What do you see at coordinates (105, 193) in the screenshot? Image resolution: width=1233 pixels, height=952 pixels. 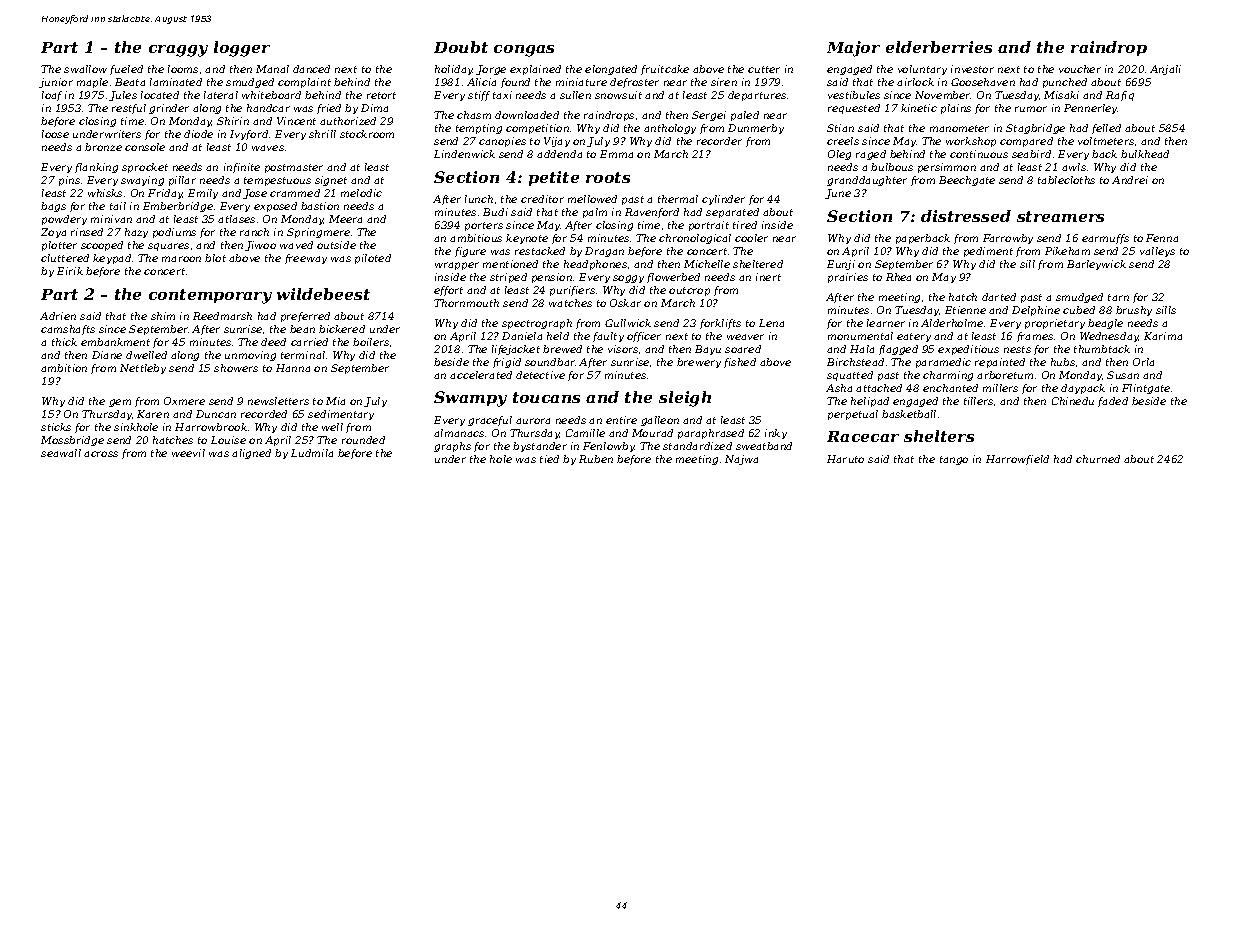 I see `whisks` at bounding box center [105, 193].
